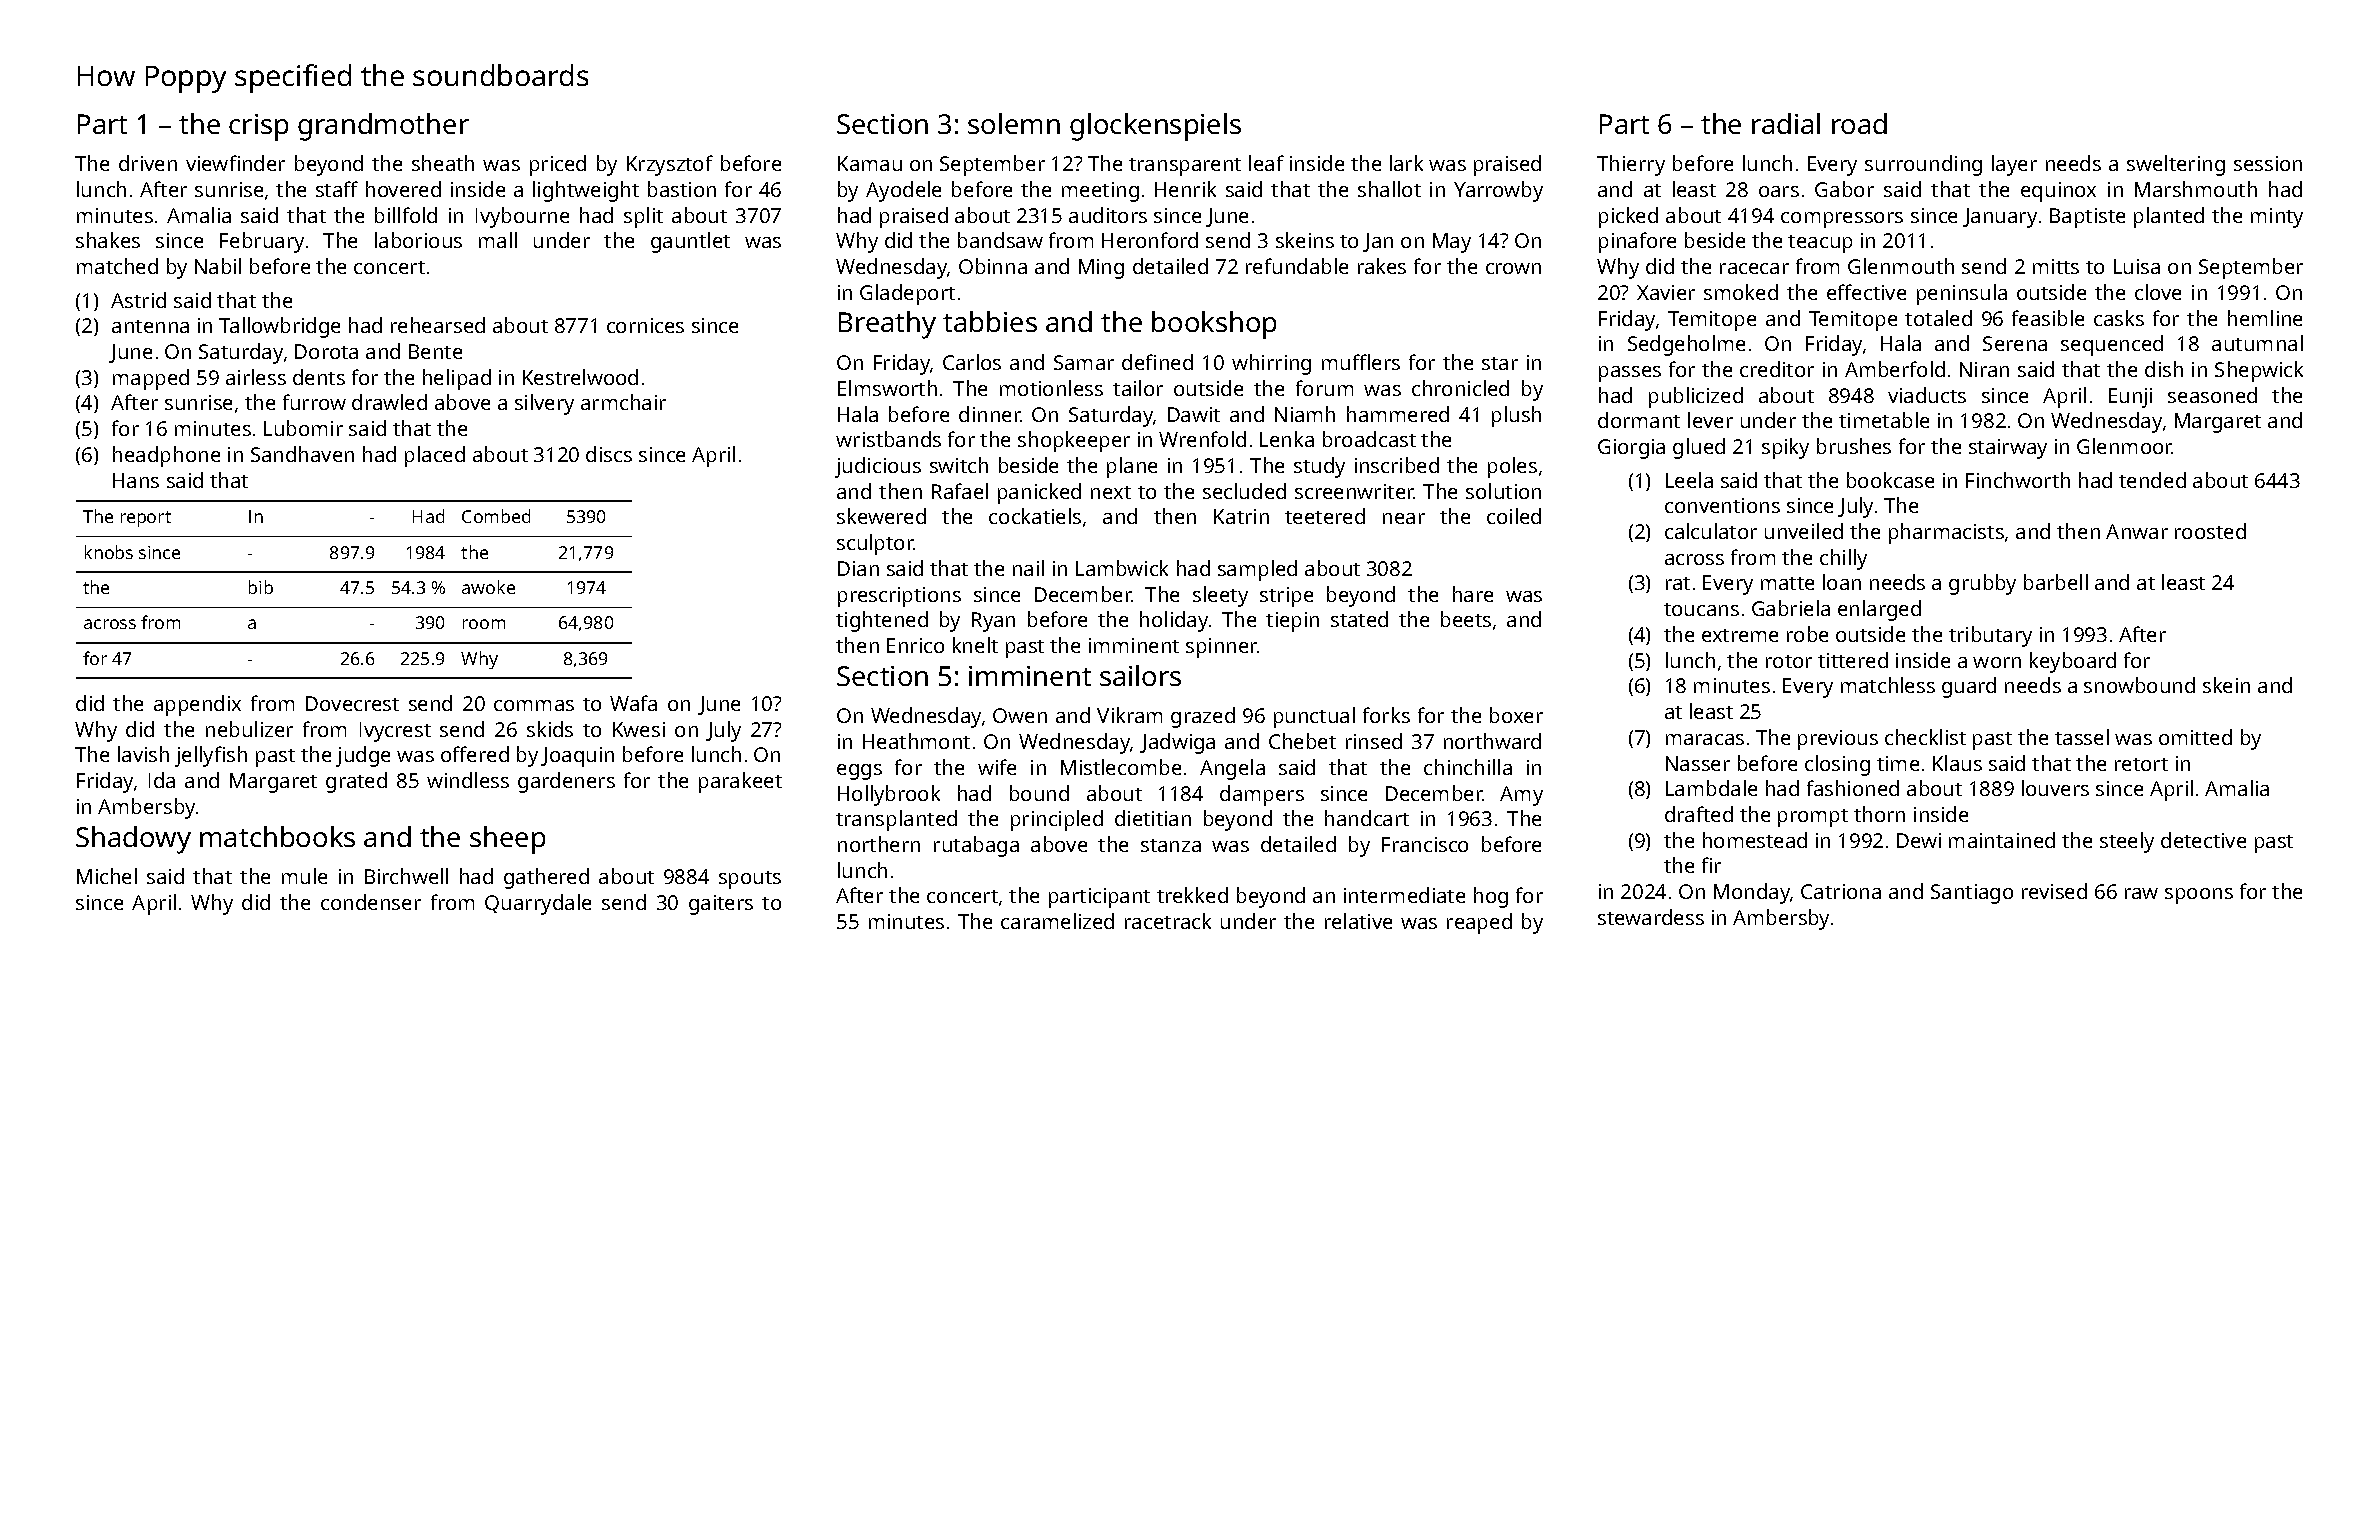 The width and height of the screenshot is (2380, 1540). What do you see at coordinates (1020, 715) in the screenshot?
I see `Owen` at bounding box center [1020, 715].
